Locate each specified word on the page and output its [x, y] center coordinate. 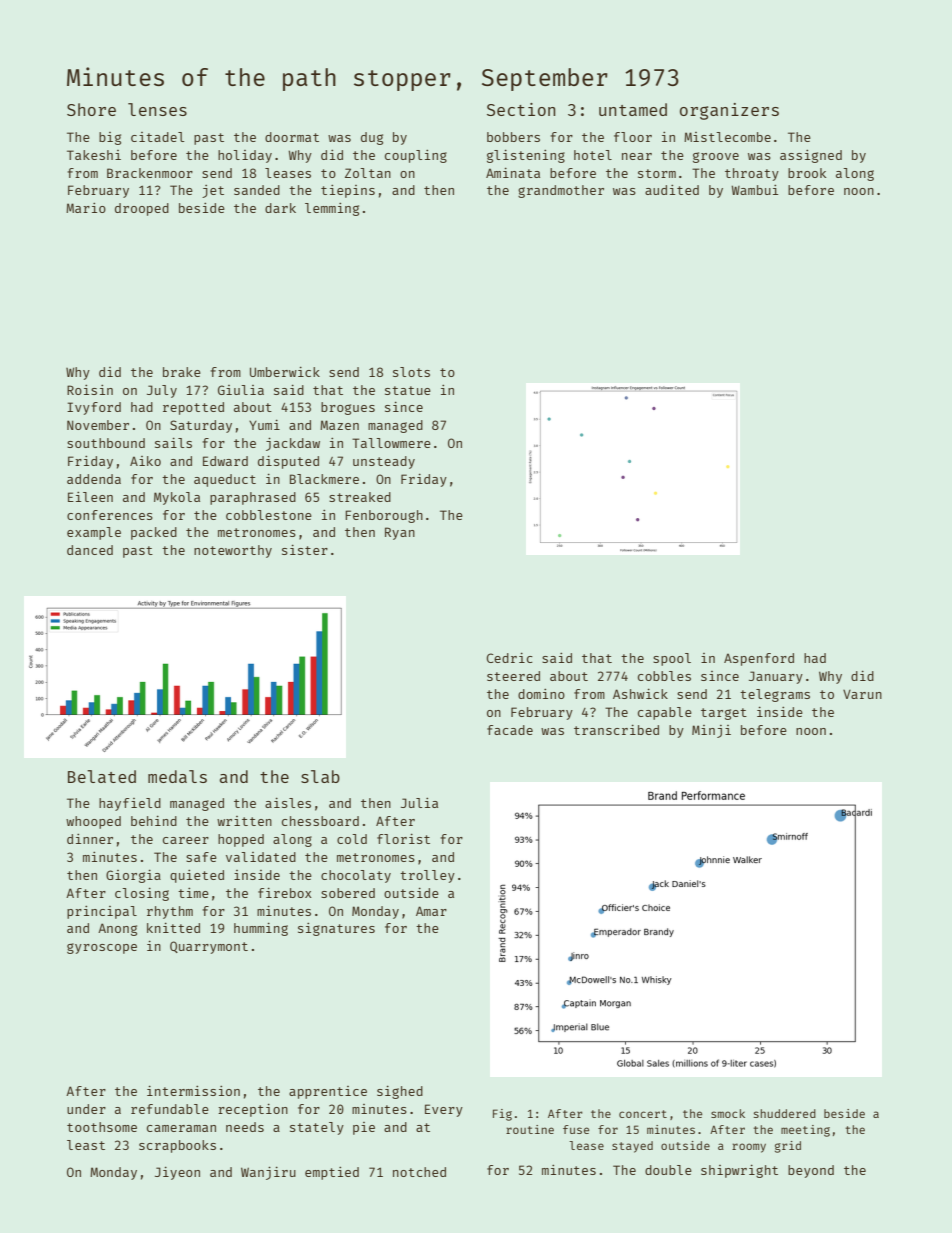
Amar [431, 911]
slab [320, 776]
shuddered [785, 1113]
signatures [336, 929]
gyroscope [102, 948]
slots [411, 372]
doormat [292, 137]
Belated [102, 776]
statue [408, 390]
